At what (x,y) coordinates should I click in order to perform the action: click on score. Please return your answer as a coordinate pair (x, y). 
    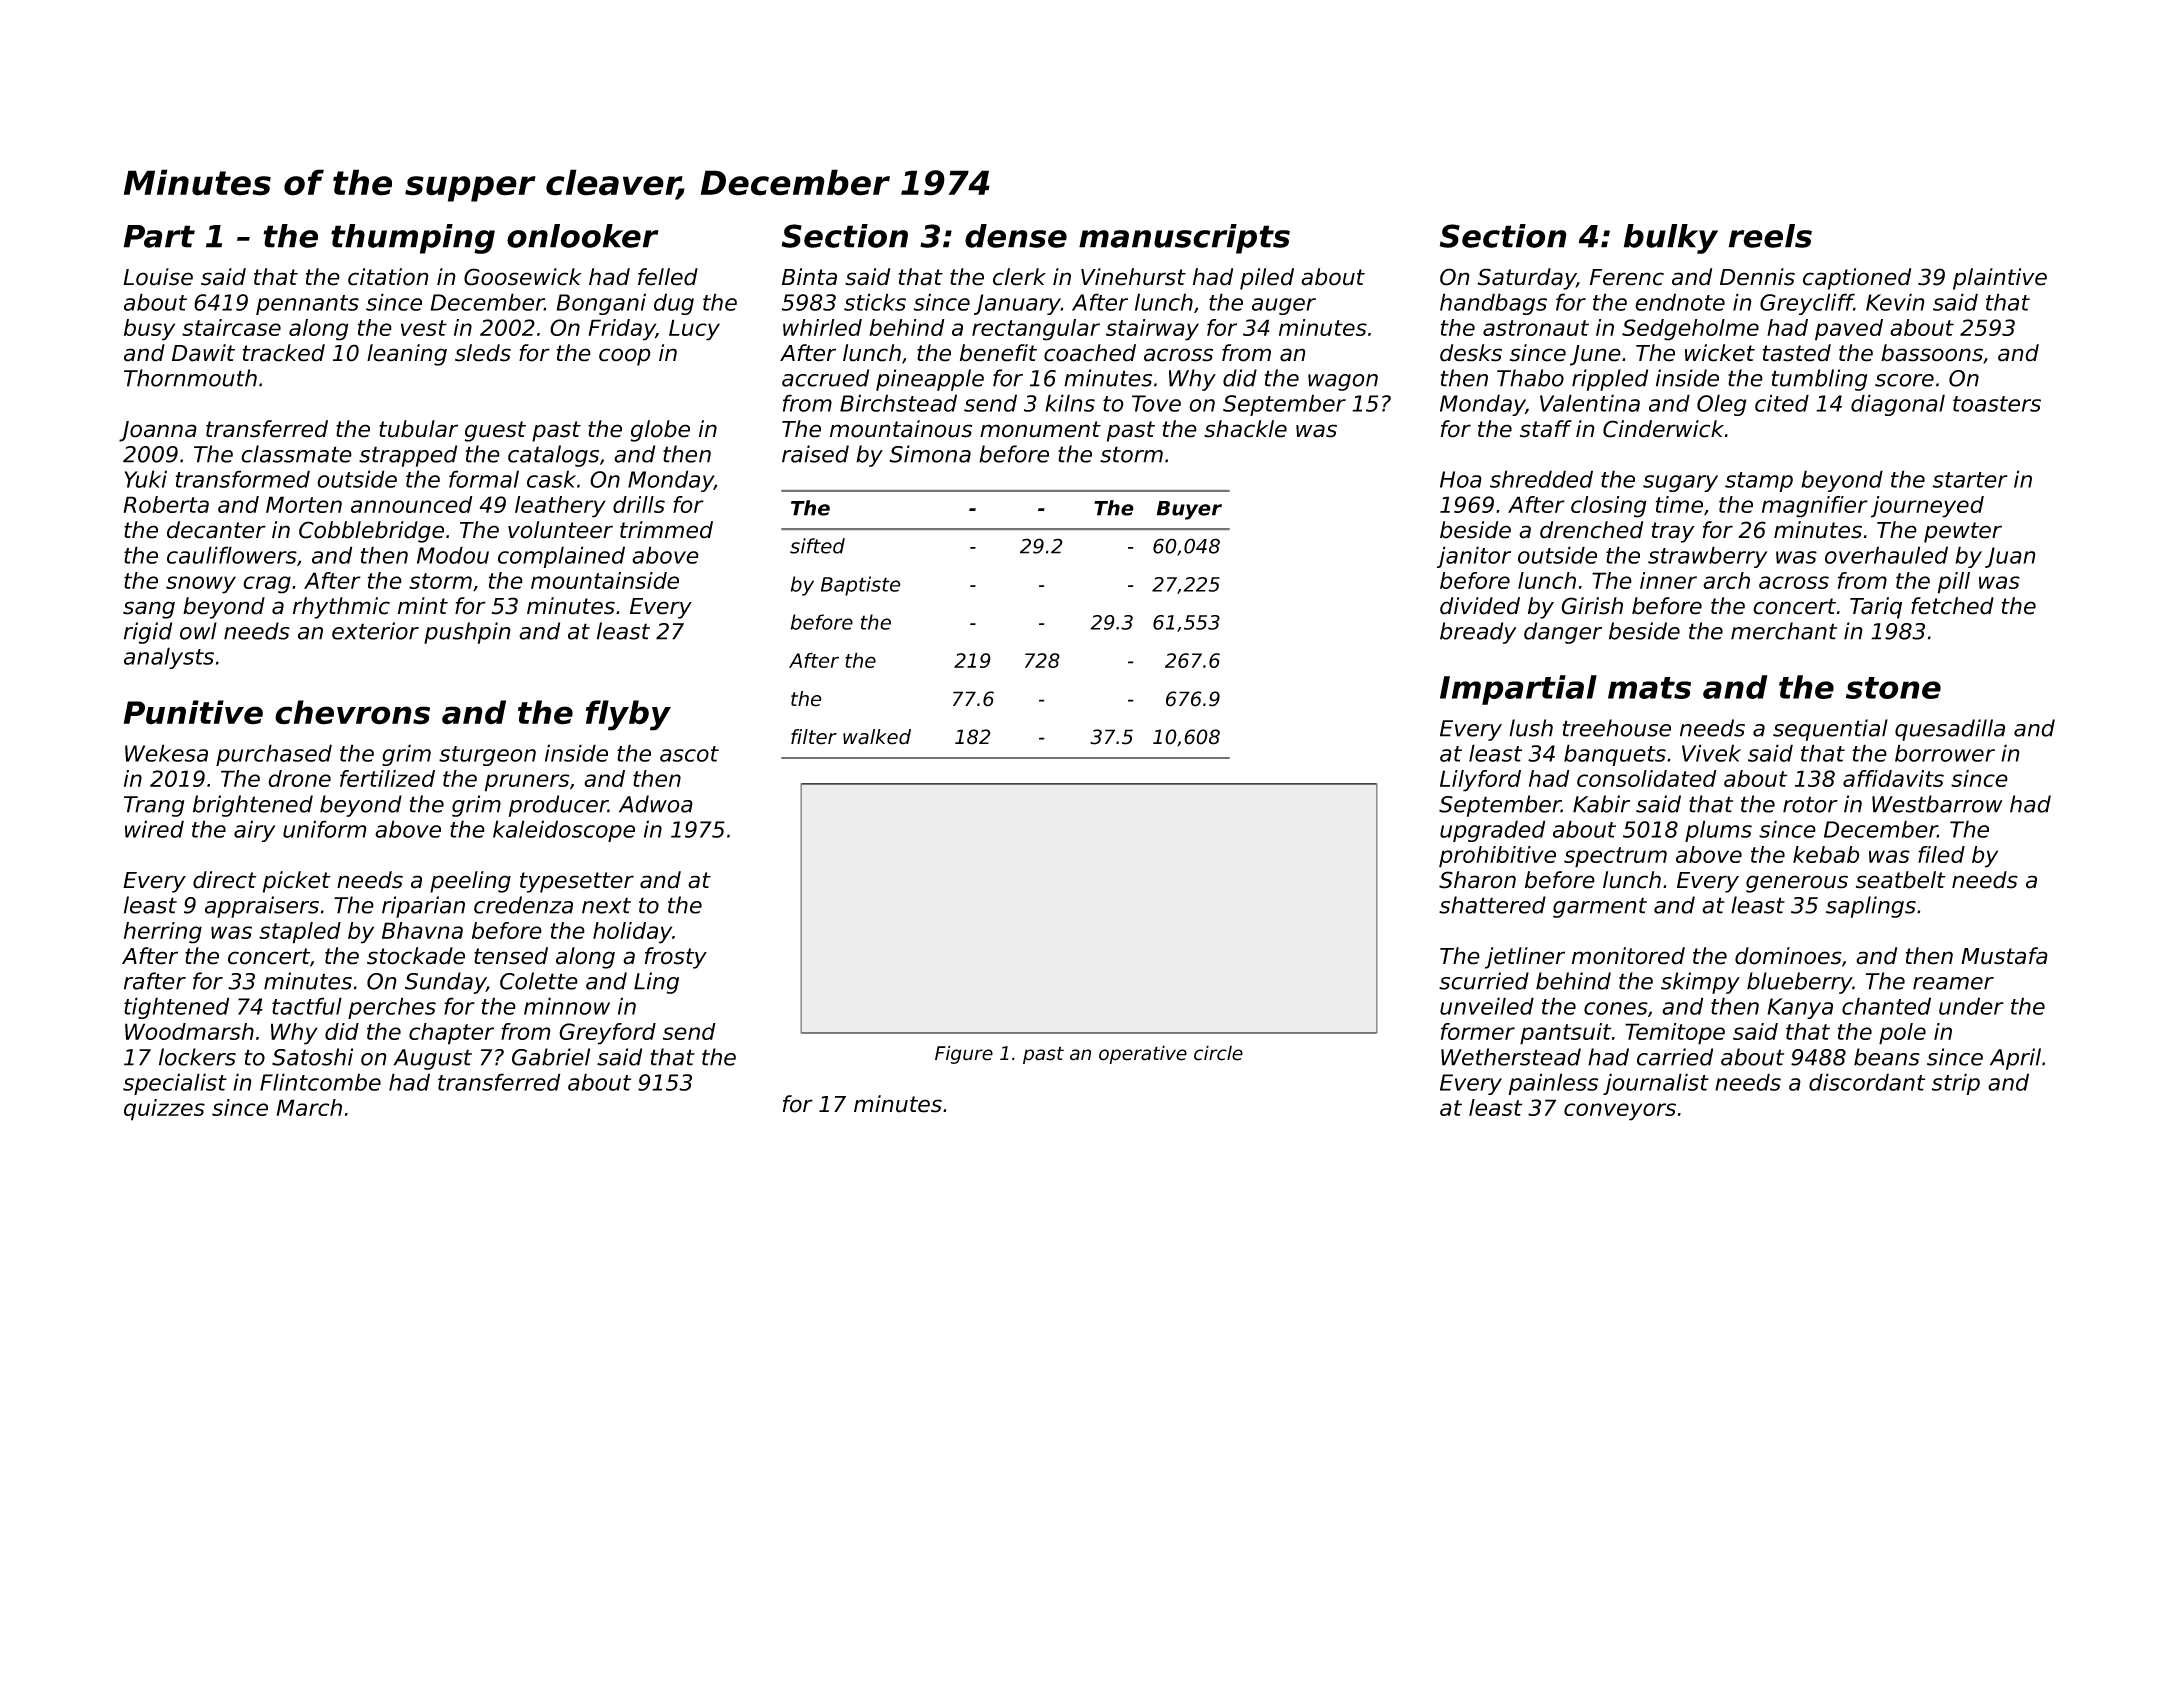
    Looking at the image, I should click on (1904, 380).
